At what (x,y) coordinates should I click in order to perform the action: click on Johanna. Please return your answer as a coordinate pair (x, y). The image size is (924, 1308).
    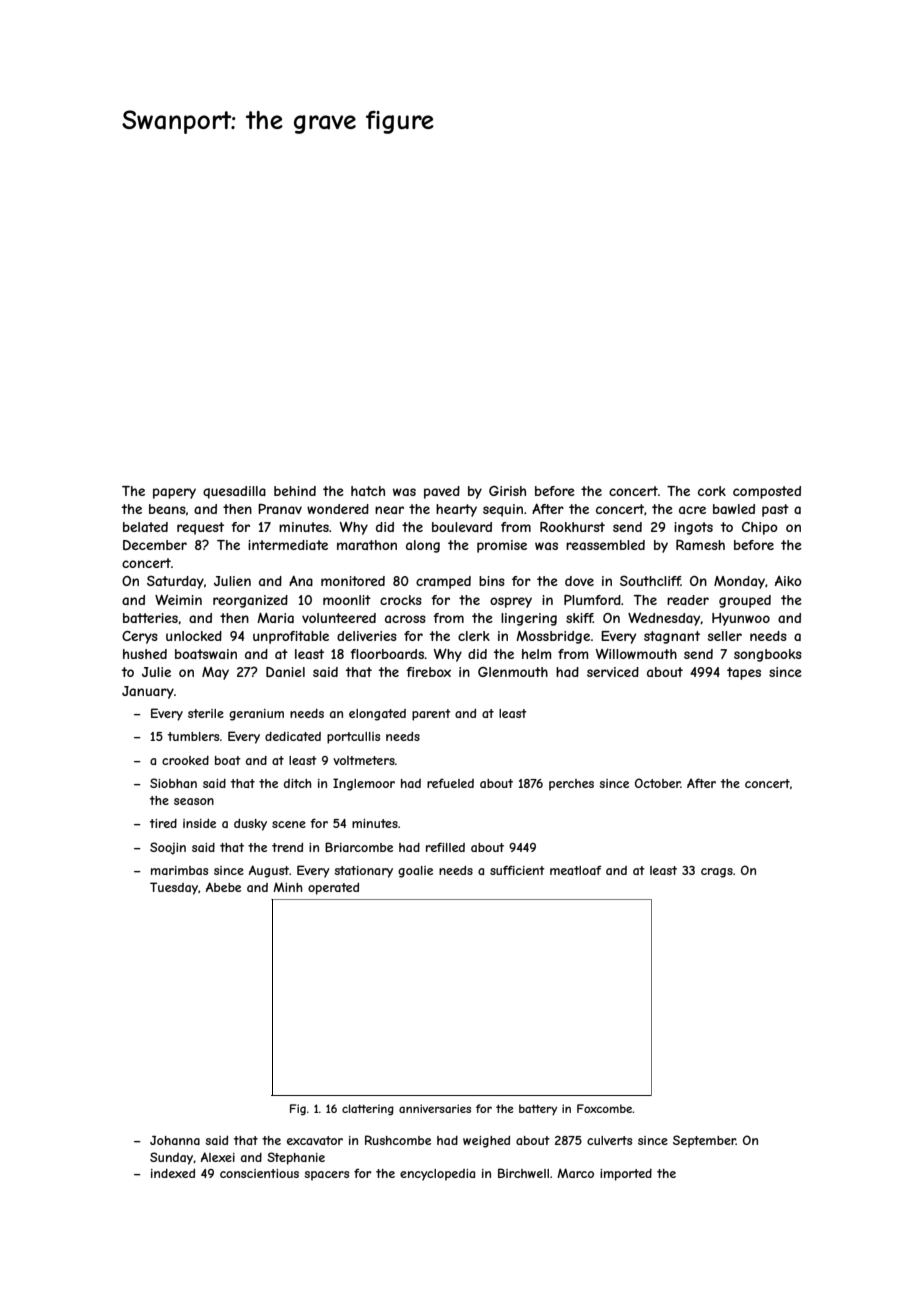
    Looking at the image, I should click on (175, 1140).
